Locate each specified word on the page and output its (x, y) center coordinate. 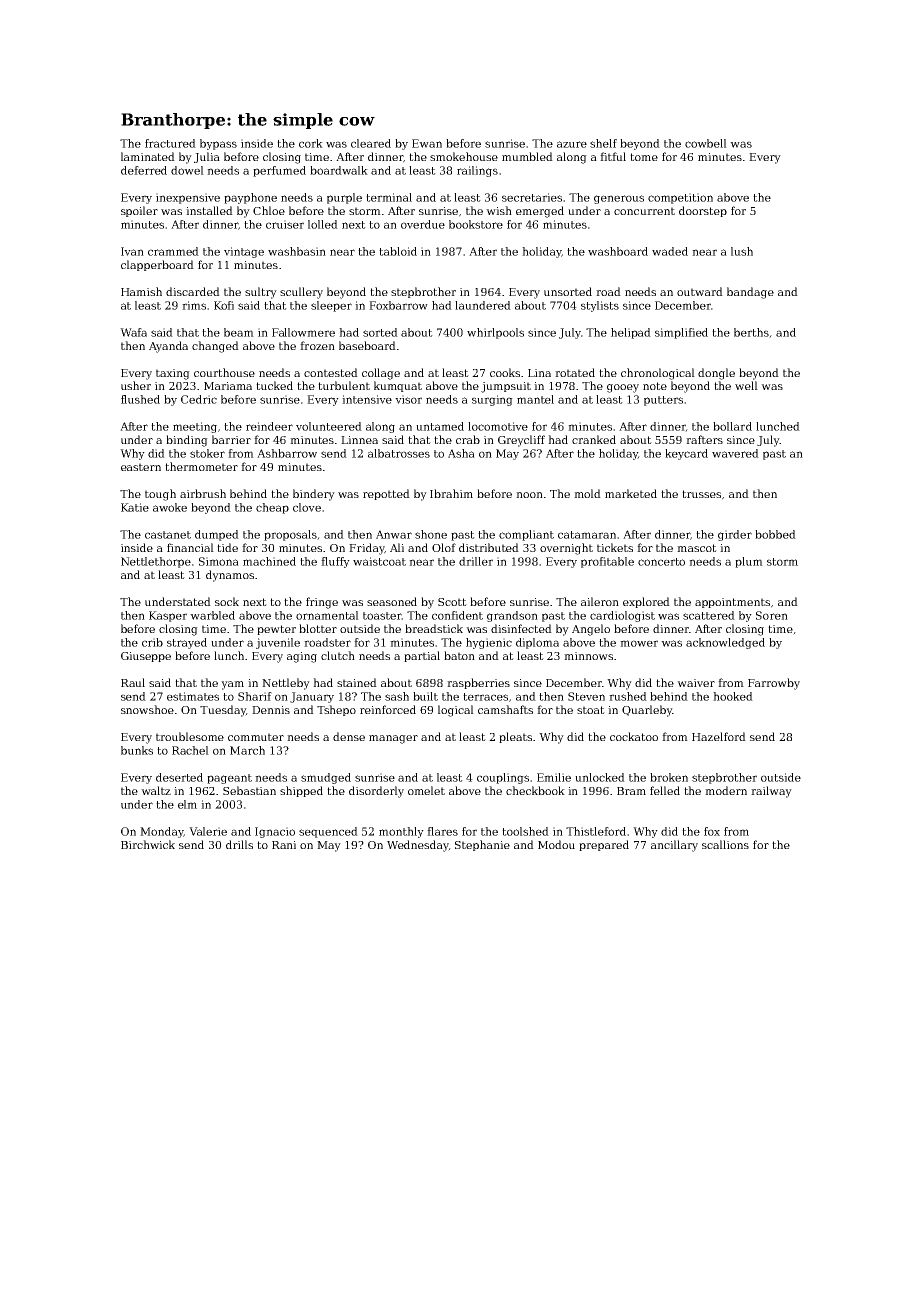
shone (431, 534)
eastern (141, 467)
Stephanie (482, 845)
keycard (686, 454)
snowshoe (147, 709)
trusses (701, 494)
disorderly (376, 792)
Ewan (427, 143)
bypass (218, 144)
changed (215, 347)
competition (680, 198)
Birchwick (148, 844)
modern (726, 790)
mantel (535, 399)
